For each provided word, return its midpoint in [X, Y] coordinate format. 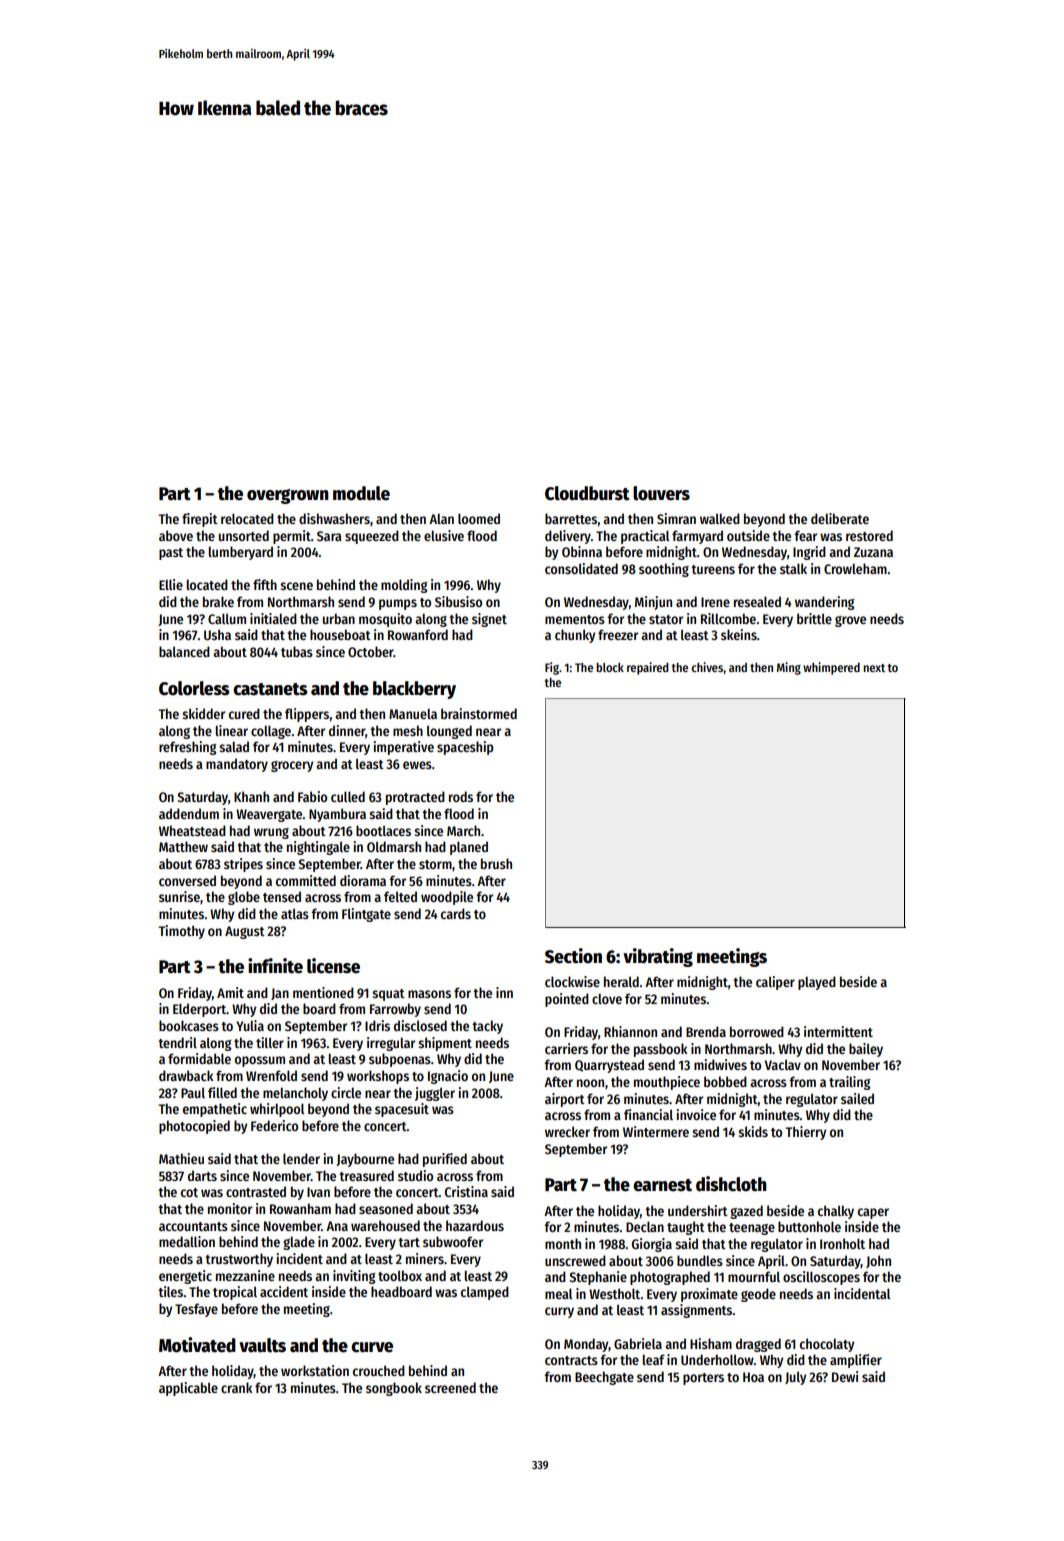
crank [237, 1387]
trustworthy [239, 1260]
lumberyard [241, 553]
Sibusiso [458, 601]
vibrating [658, 957]
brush [496, 863]
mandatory [237, 765]
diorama [363, 880]
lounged [449, 732]
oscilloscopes [821, 1278]
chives [707, 667]
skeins [739, 634]
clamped [485, 1293]
